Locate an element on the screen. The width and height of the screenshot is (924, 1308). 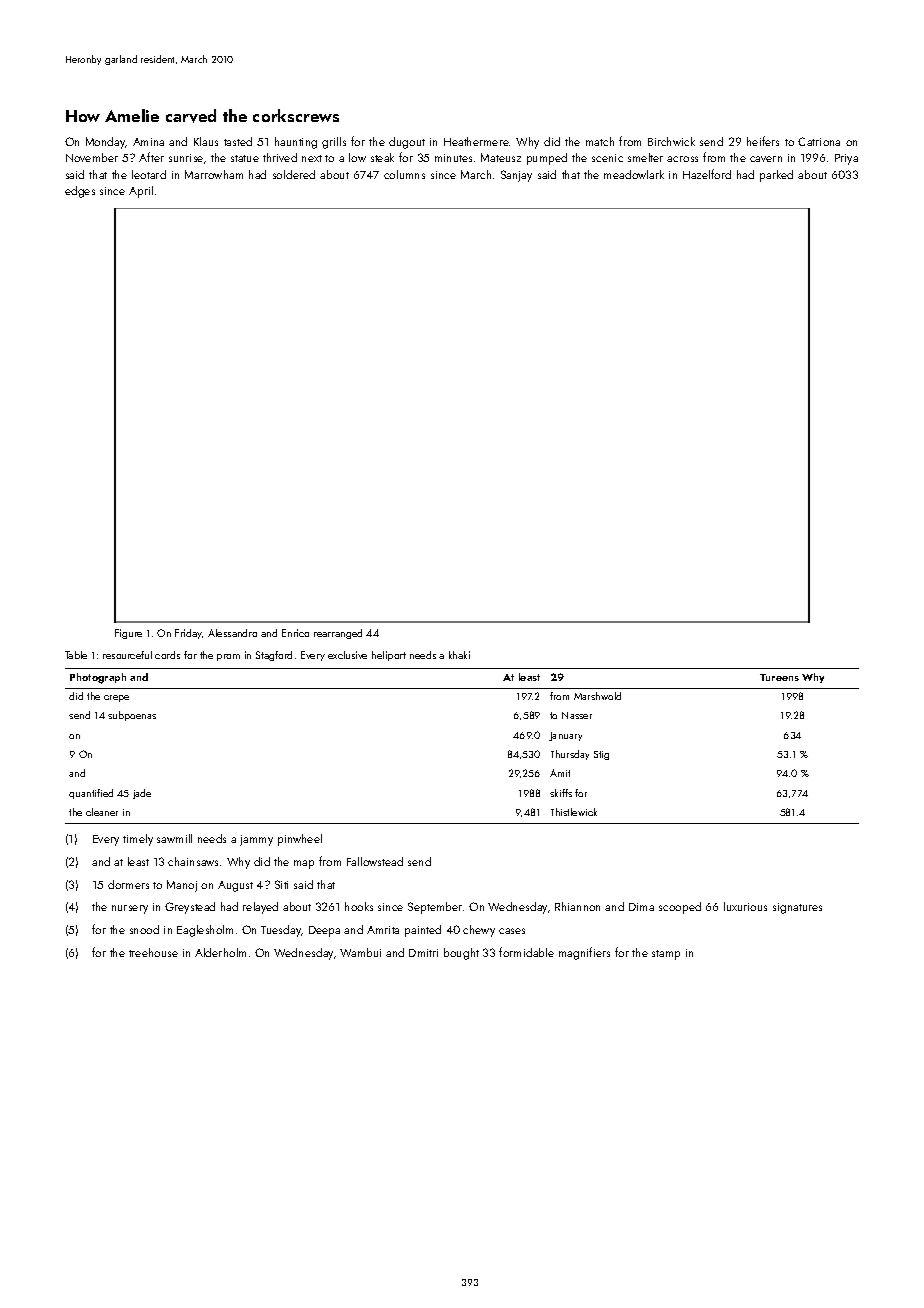
match is located at coordinates (600, 141).
